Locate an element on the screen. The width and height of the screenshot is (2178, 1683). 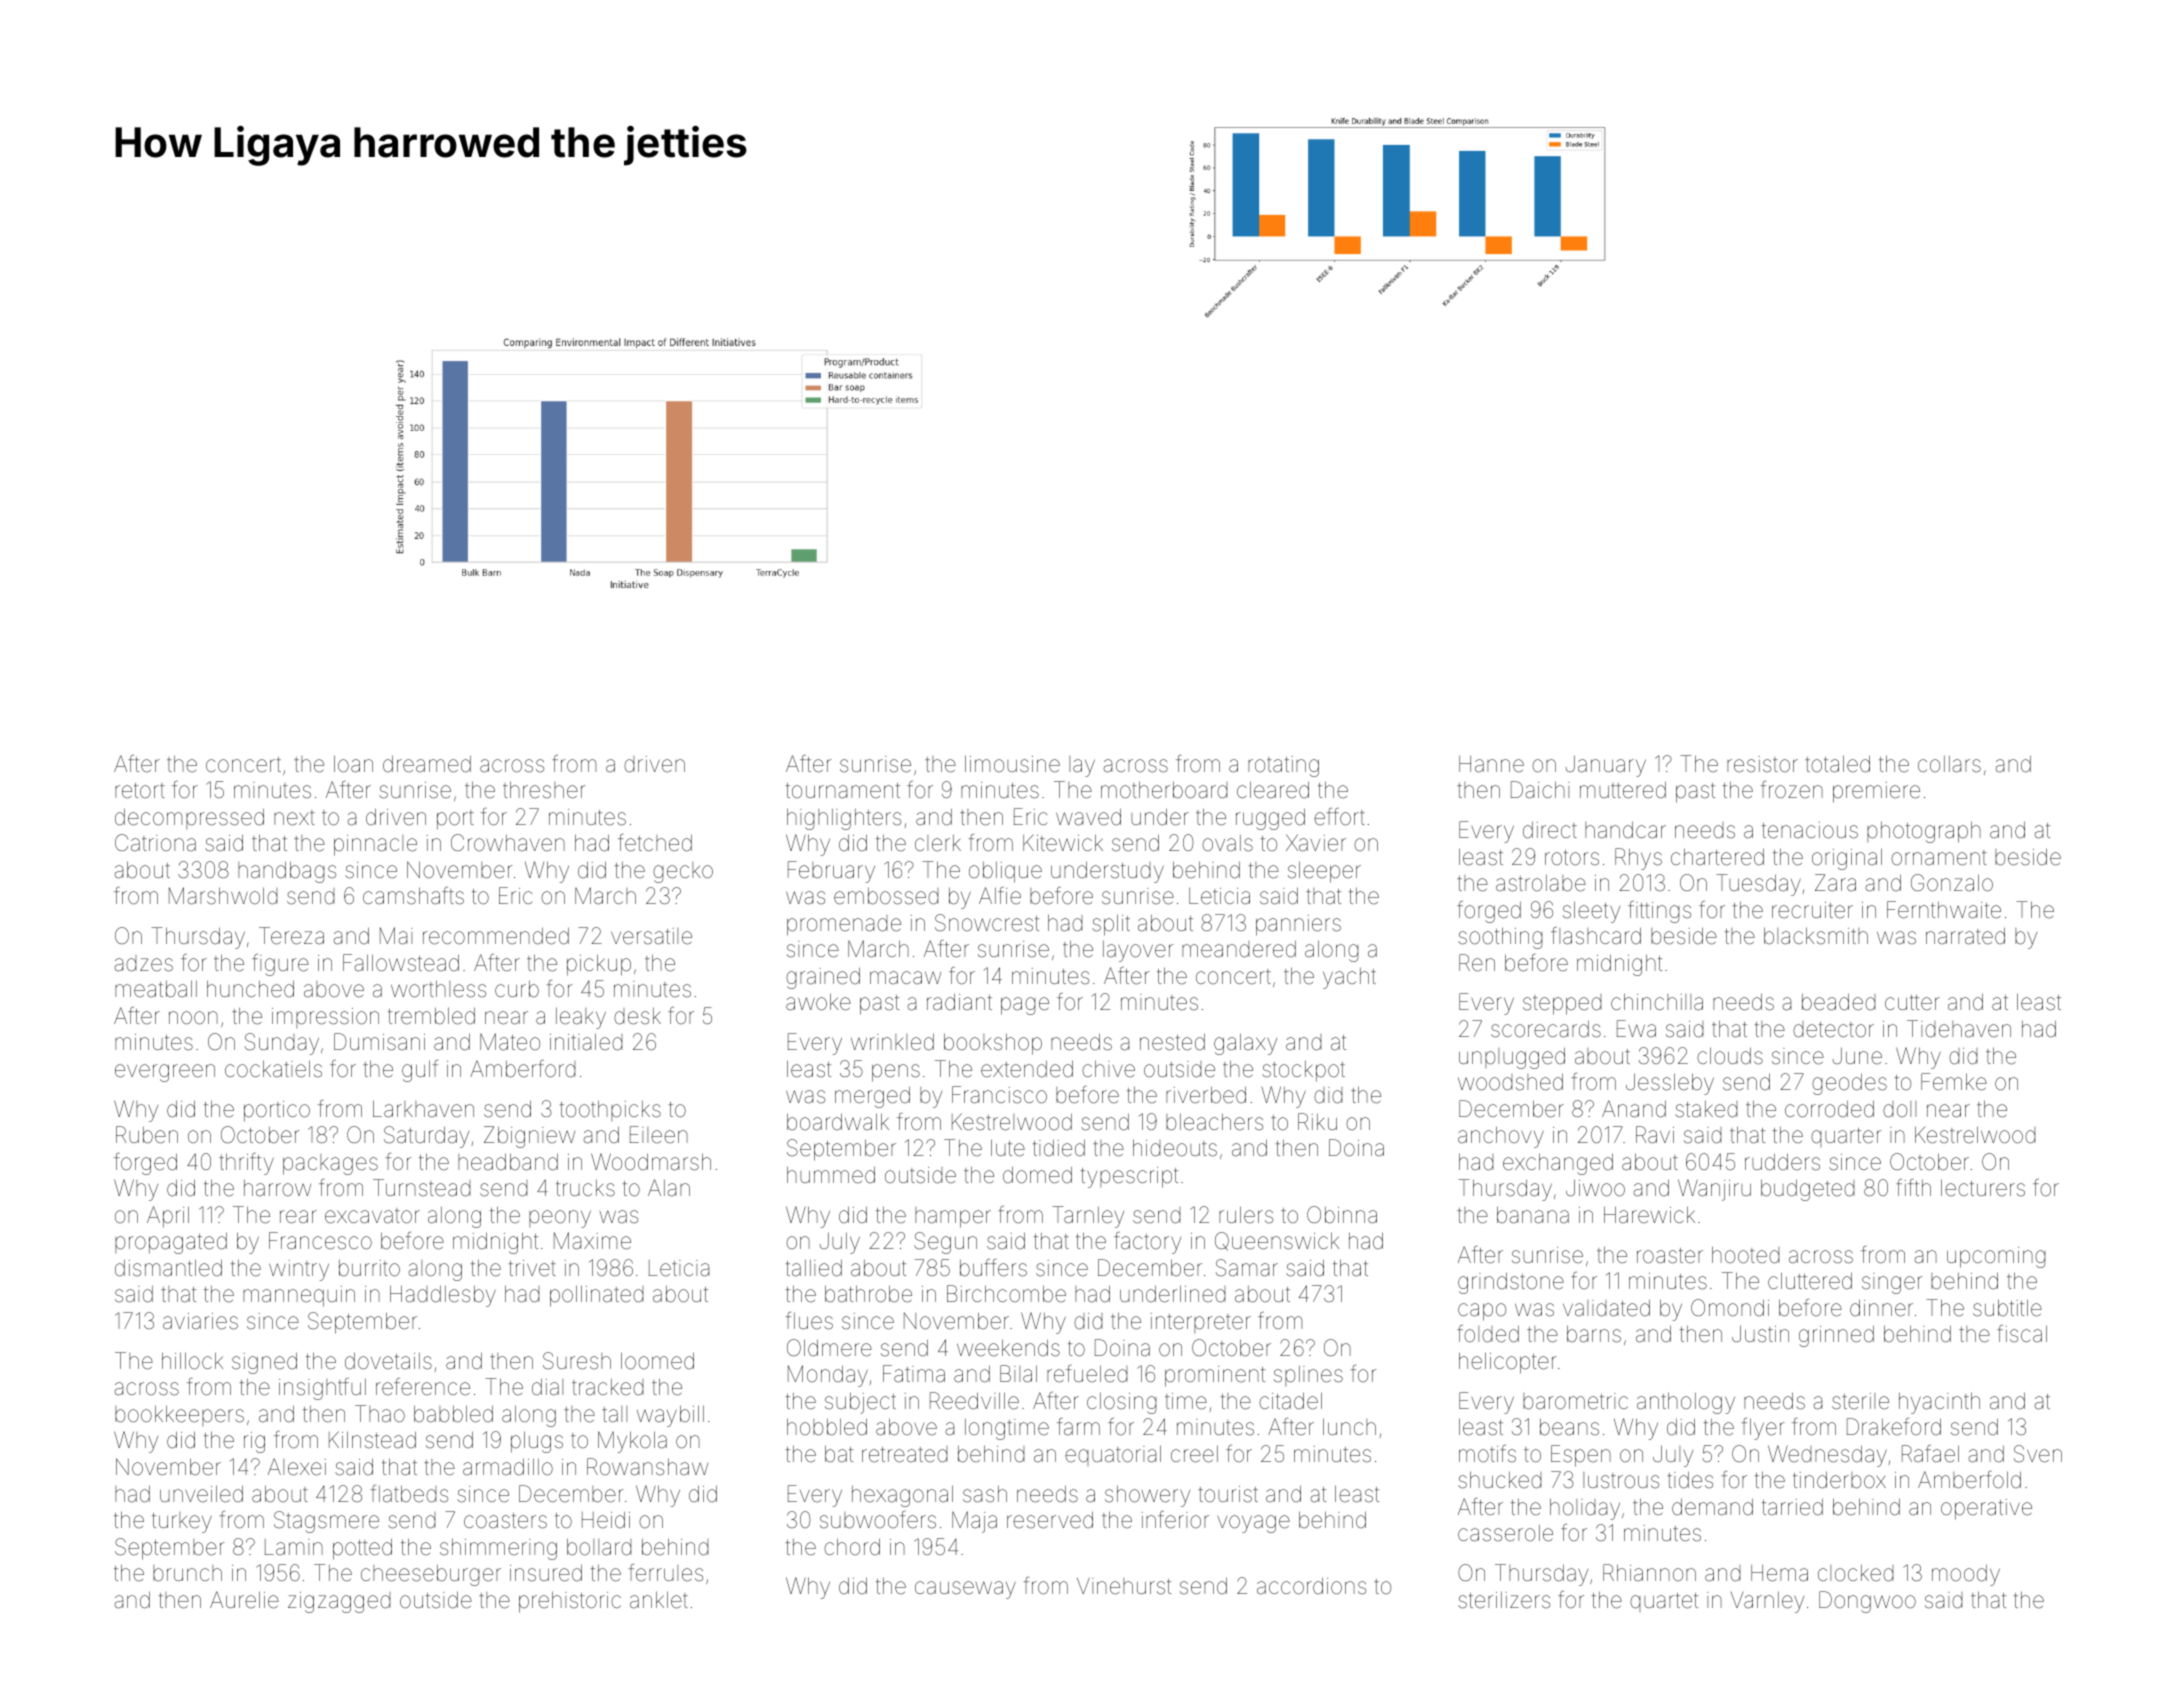
turkey is located at coordinates (182, 1522).
